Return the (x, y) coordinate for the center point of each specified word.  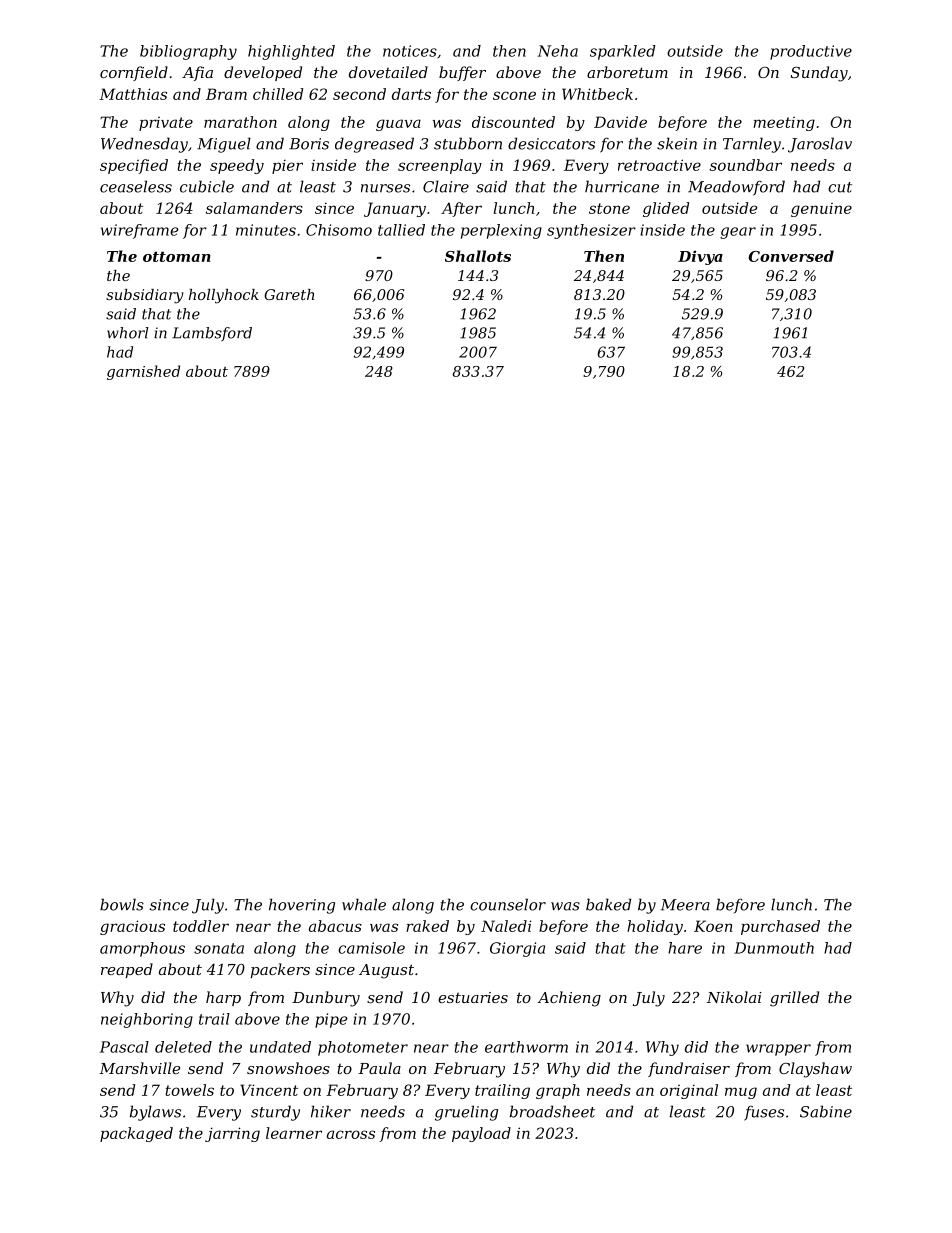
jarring (232, 1134)
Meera (685, 905)
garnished (143, 372)
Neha (557, 51)
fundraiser (689, 1069)
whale (364, 904)
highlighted (291, 52)
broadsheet (552, 1111)
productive (811, 52)
